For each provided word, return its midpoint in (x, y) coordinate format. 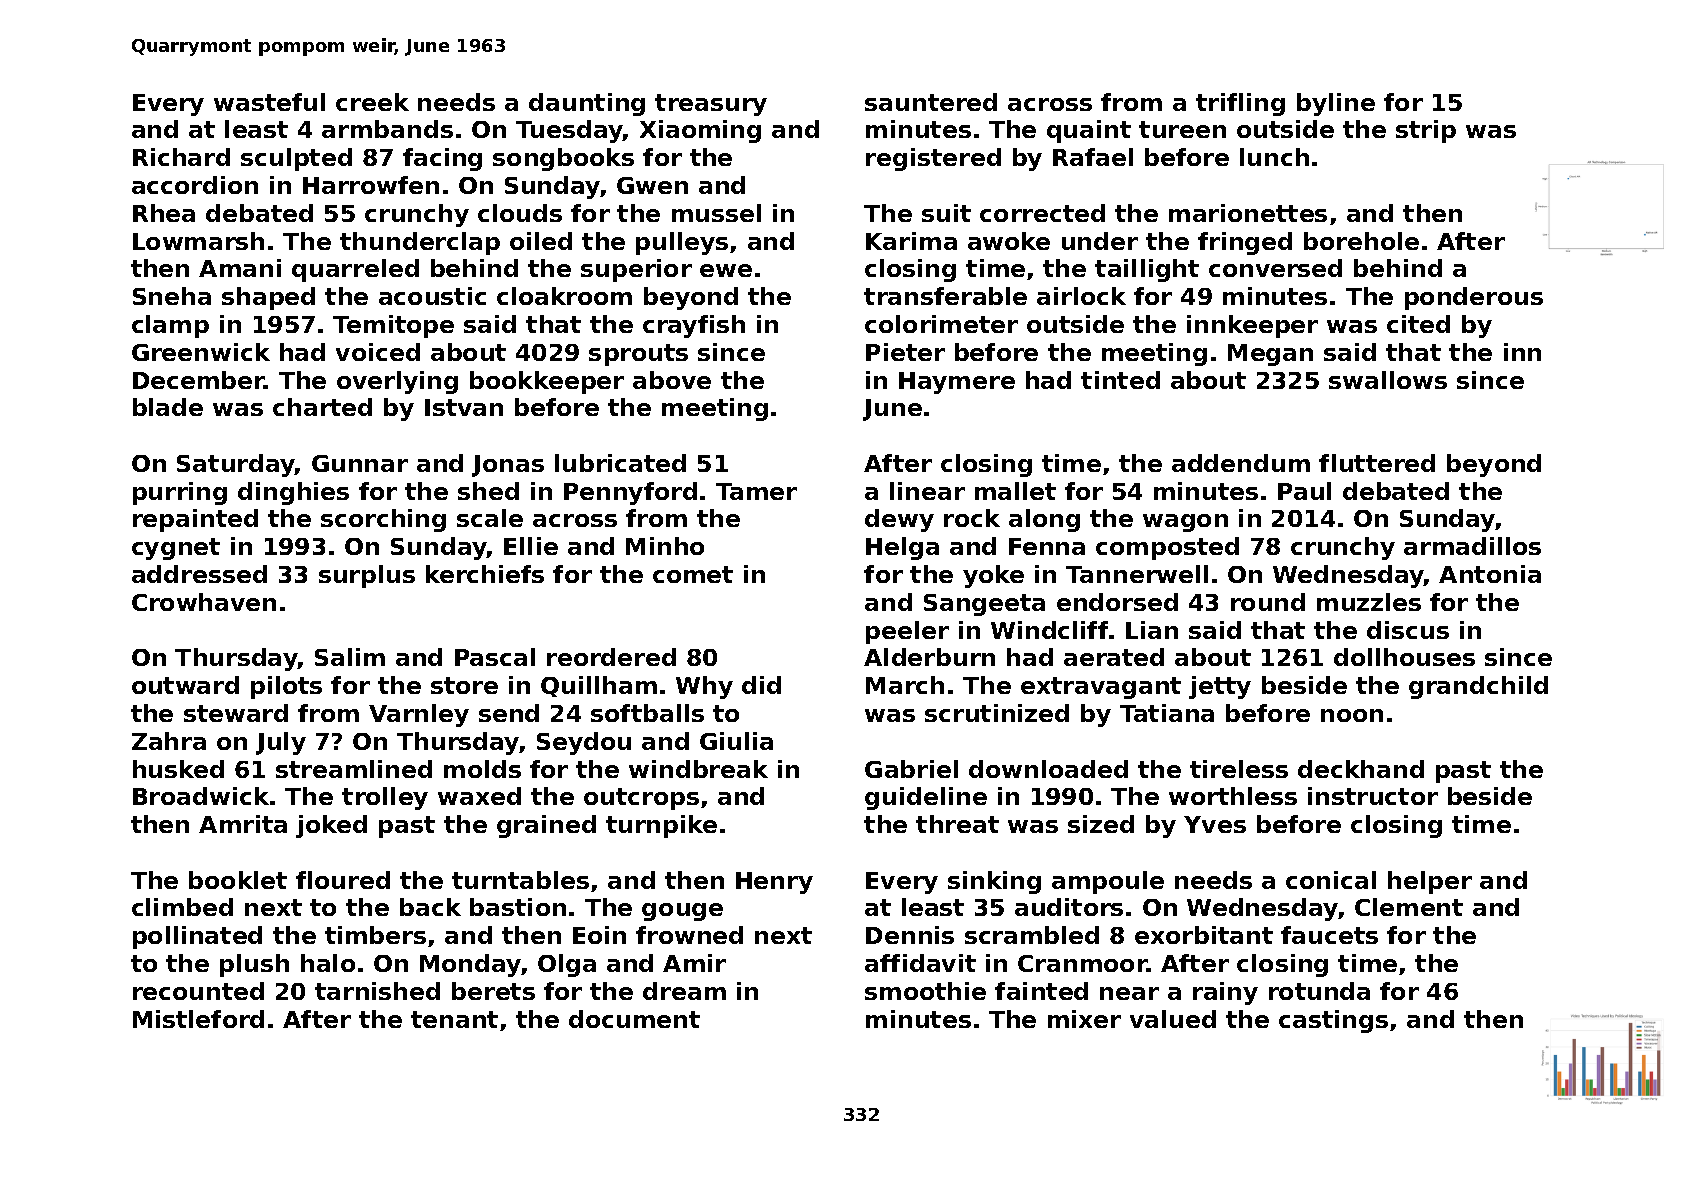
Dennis (910, 935)
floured (343, 880)
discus (1408, 630)
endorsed (1117, 602)
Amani (240, 268)
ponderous (1474, 298)
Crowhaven (204, 602)
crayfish (694, 326)
